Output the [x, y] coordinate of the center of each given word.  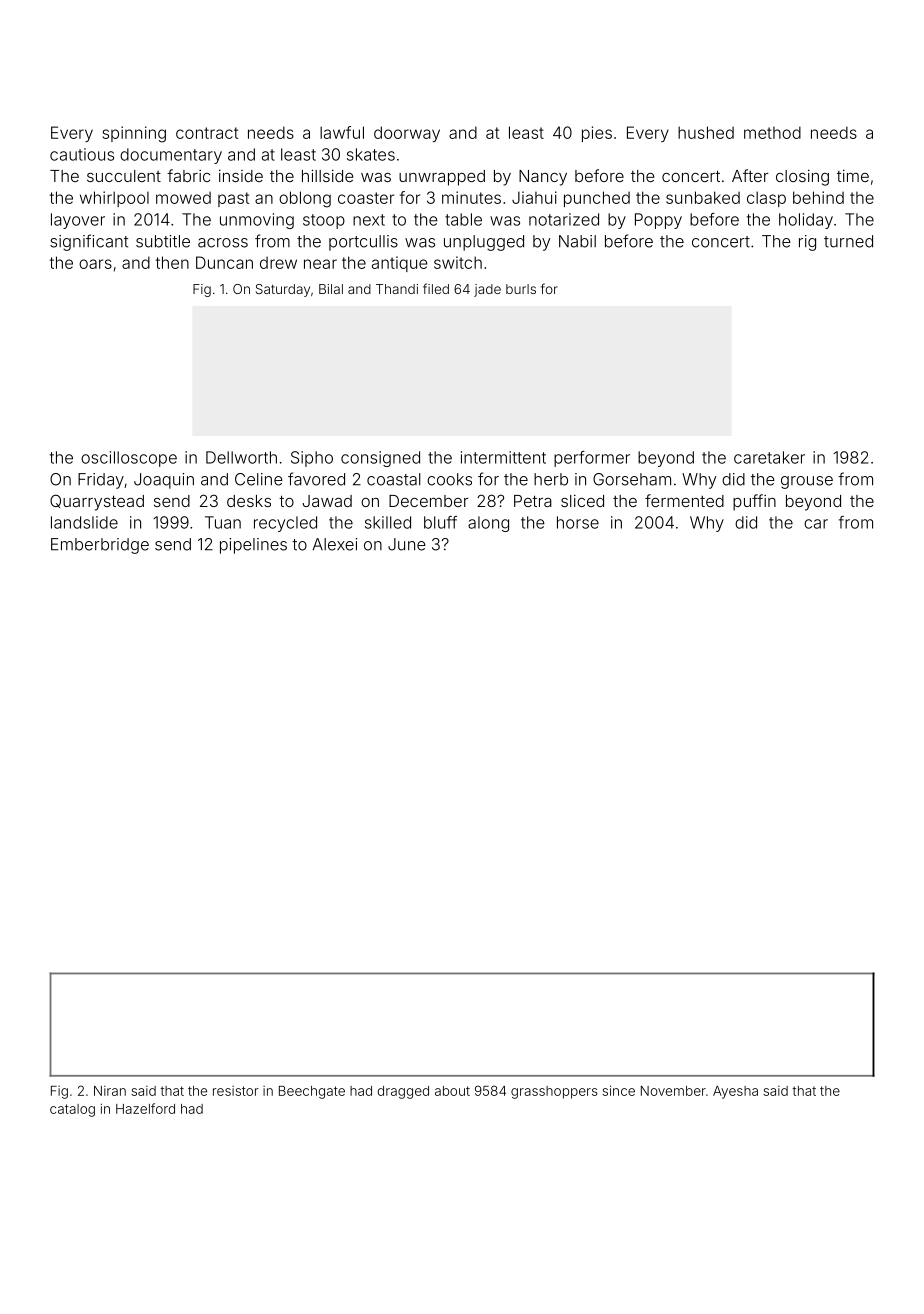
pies [597, 134]
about [452, 1091]
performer [592, 459]
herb [551, 479]
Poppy [658, 221]
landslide [84, 522]
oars [95, 264]
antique [400, 264]
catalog [72, 1110]
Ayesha [735, 1092]
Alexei [334, 544]
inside [241, 176]
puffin [754, 502]
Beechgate [312, 1092]
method [772, 132]
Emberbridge [100, 546]
